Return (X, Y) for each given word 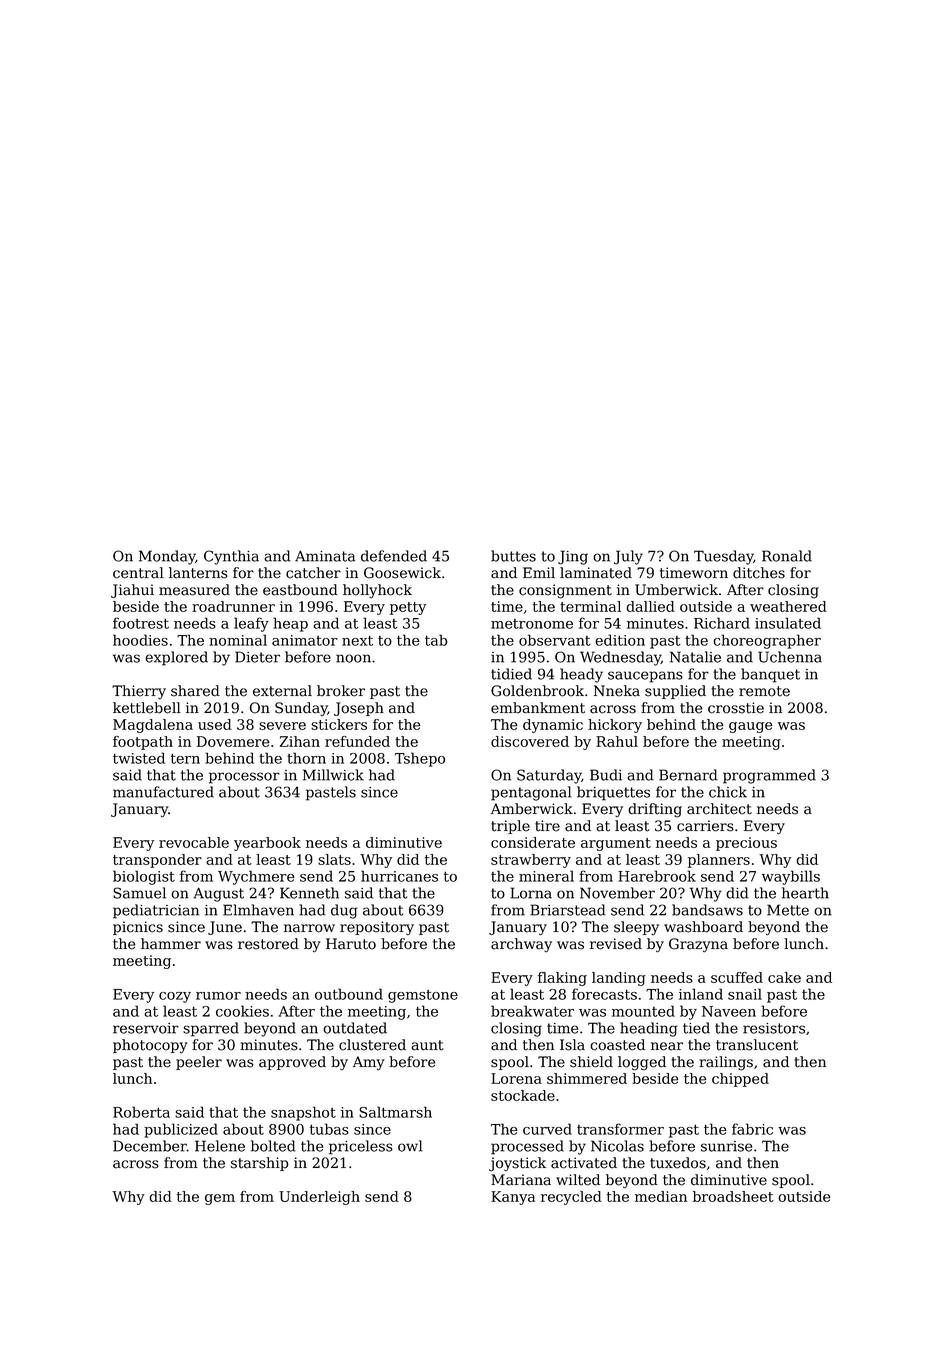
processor (244, 778)
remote (764, 691)
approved (292, 1063)
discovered (530, 741)
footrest (141, 623)
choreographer (767, 641)
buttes (513, 556)
